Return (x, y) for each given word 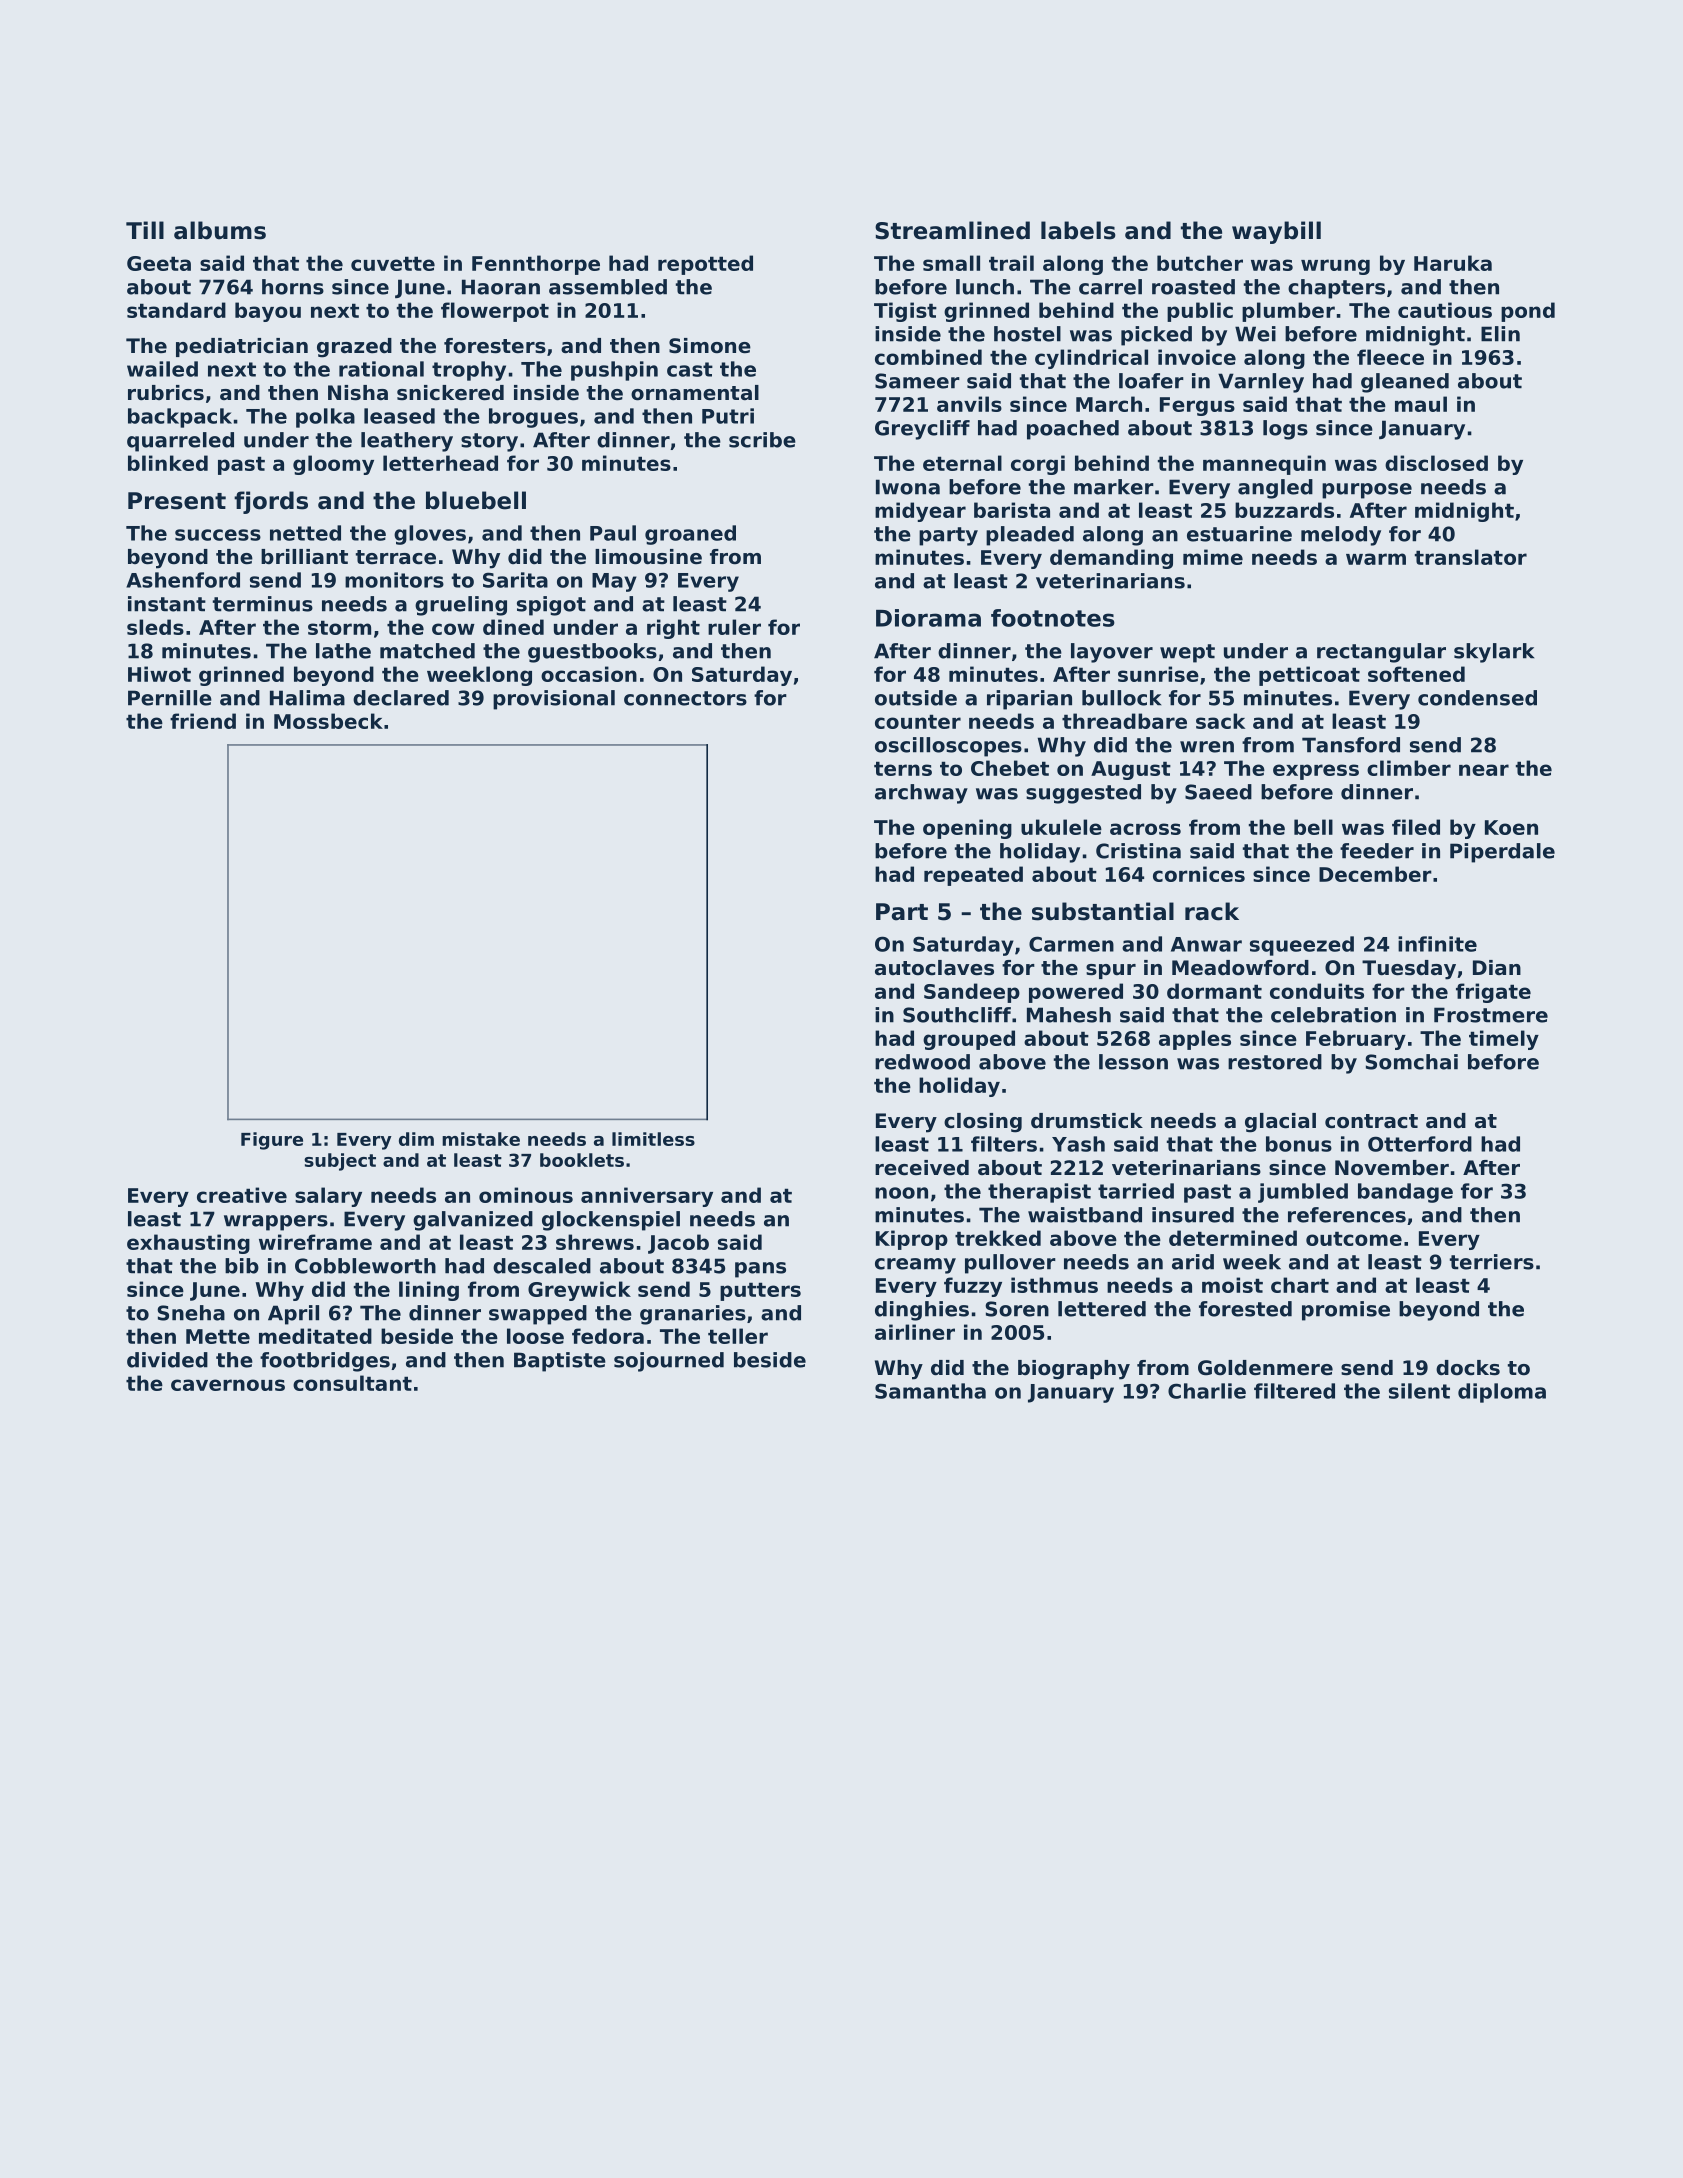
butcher (1200, 263)
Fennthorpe (536, 265)
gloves (430, 535)
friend (203, 721)
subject (340, 1162)
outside (916, 698)
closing (983, 1123)
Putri (728, 416)
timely (1504, 1040)
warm (1376, 559)
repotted (705, 265)
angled (1275, 489)
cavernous (228, 1385)
